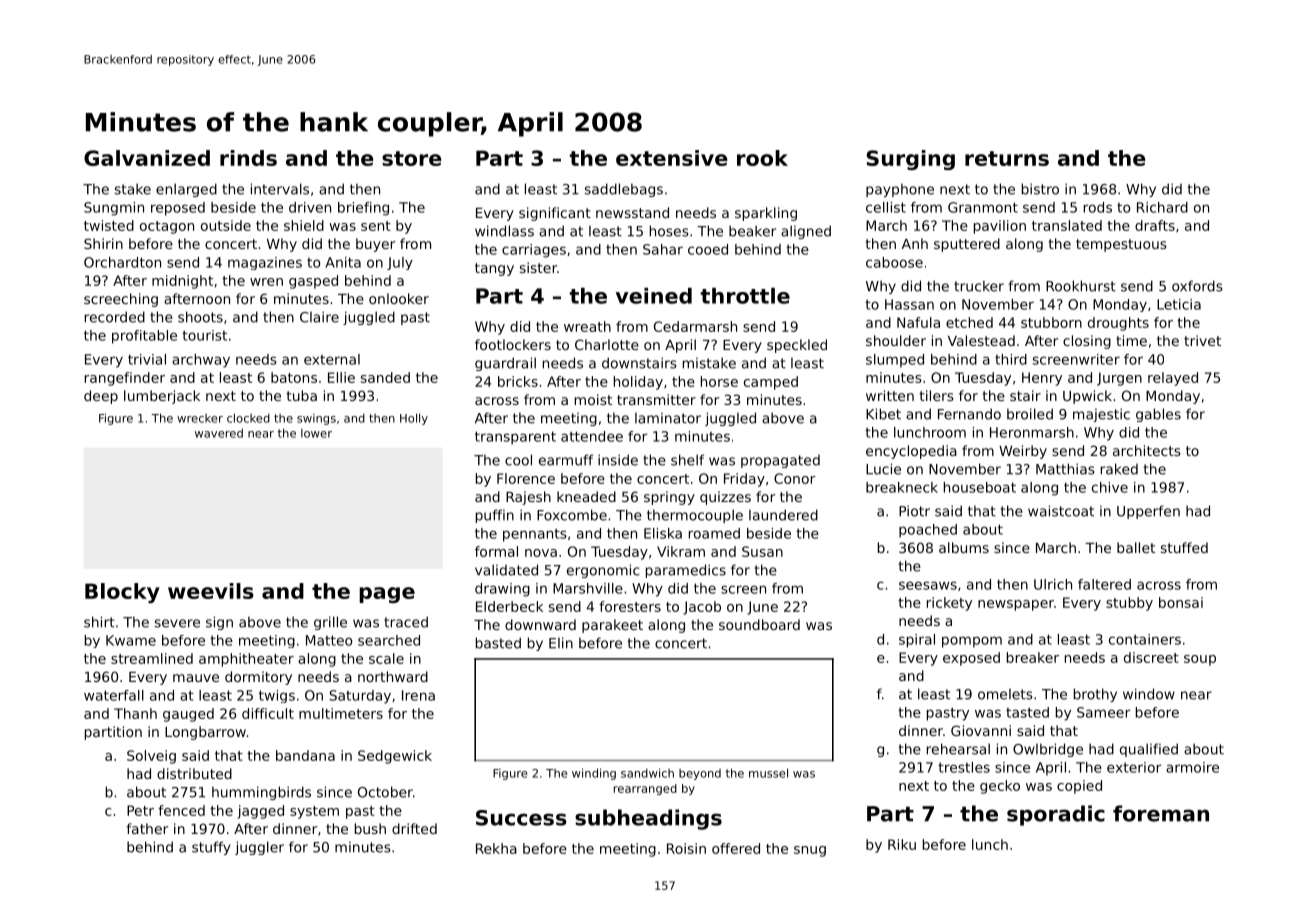 This document has height=924, width=1308. What do you see at coordinates (219, 433) in the document?
I see `wavered` at bounding box center [219, 433].
